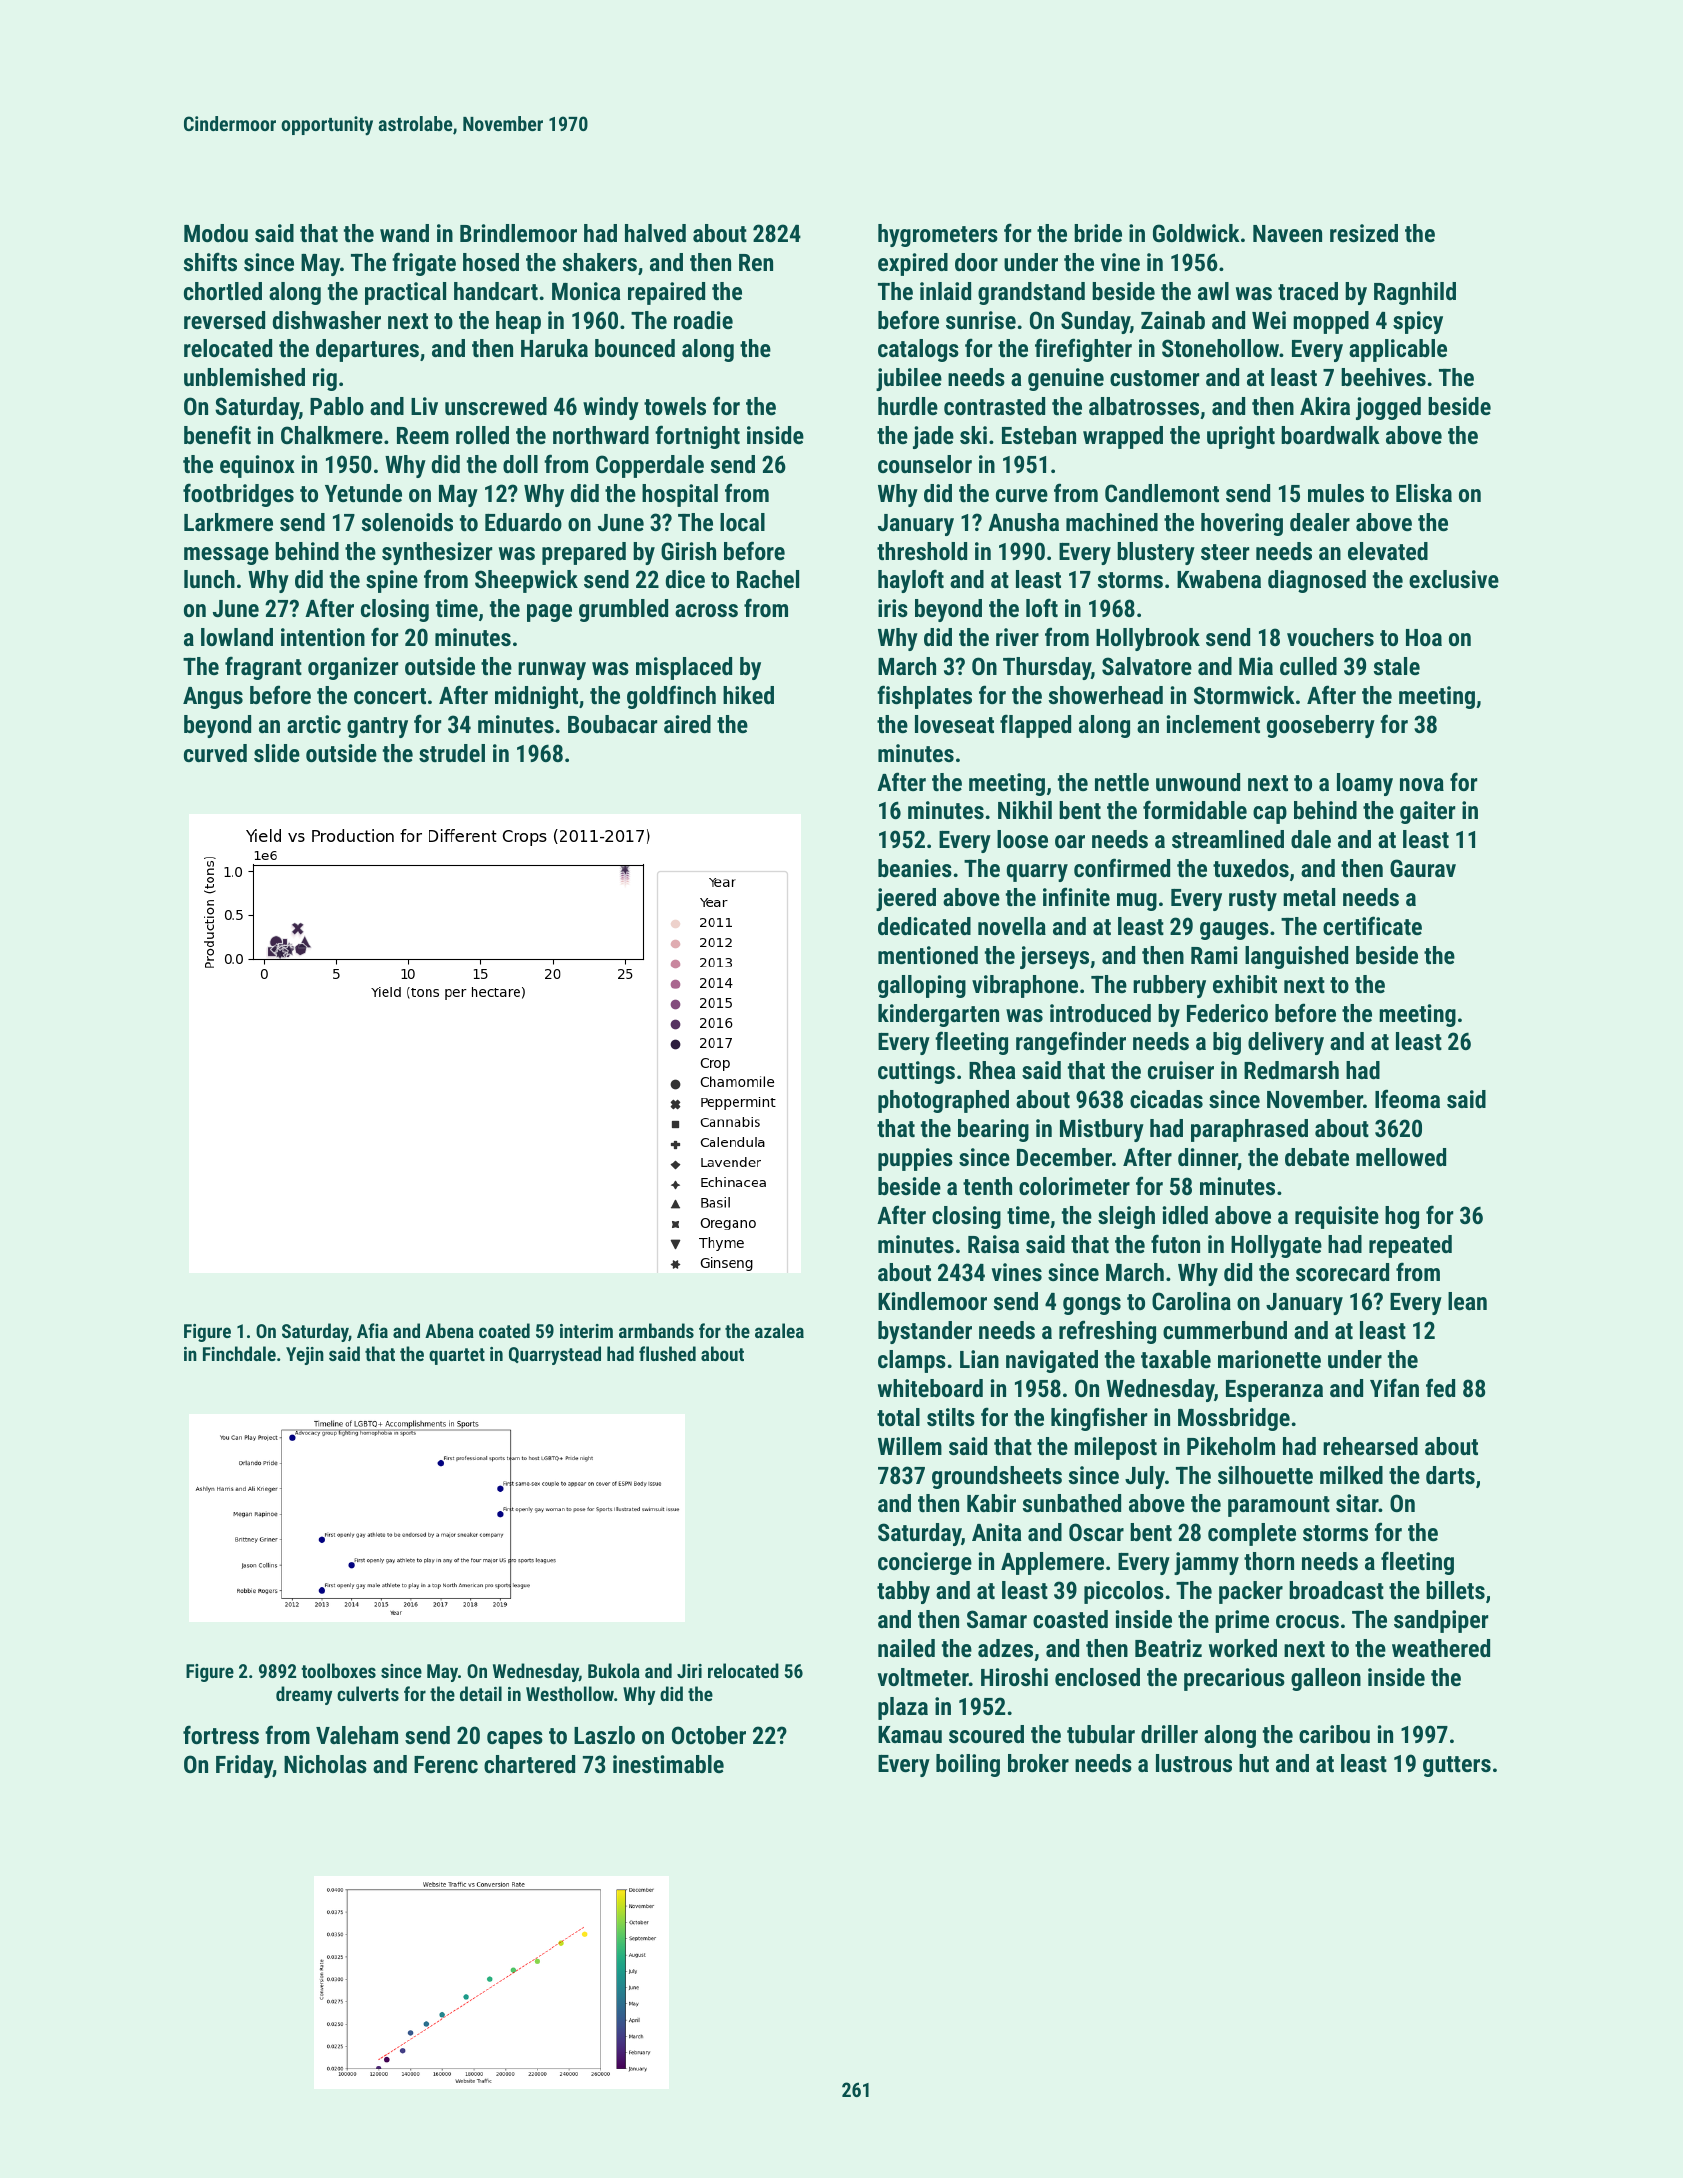  Describe the element at coordinates (703, 320) in the screenshot. I see `roadie` at that location.
